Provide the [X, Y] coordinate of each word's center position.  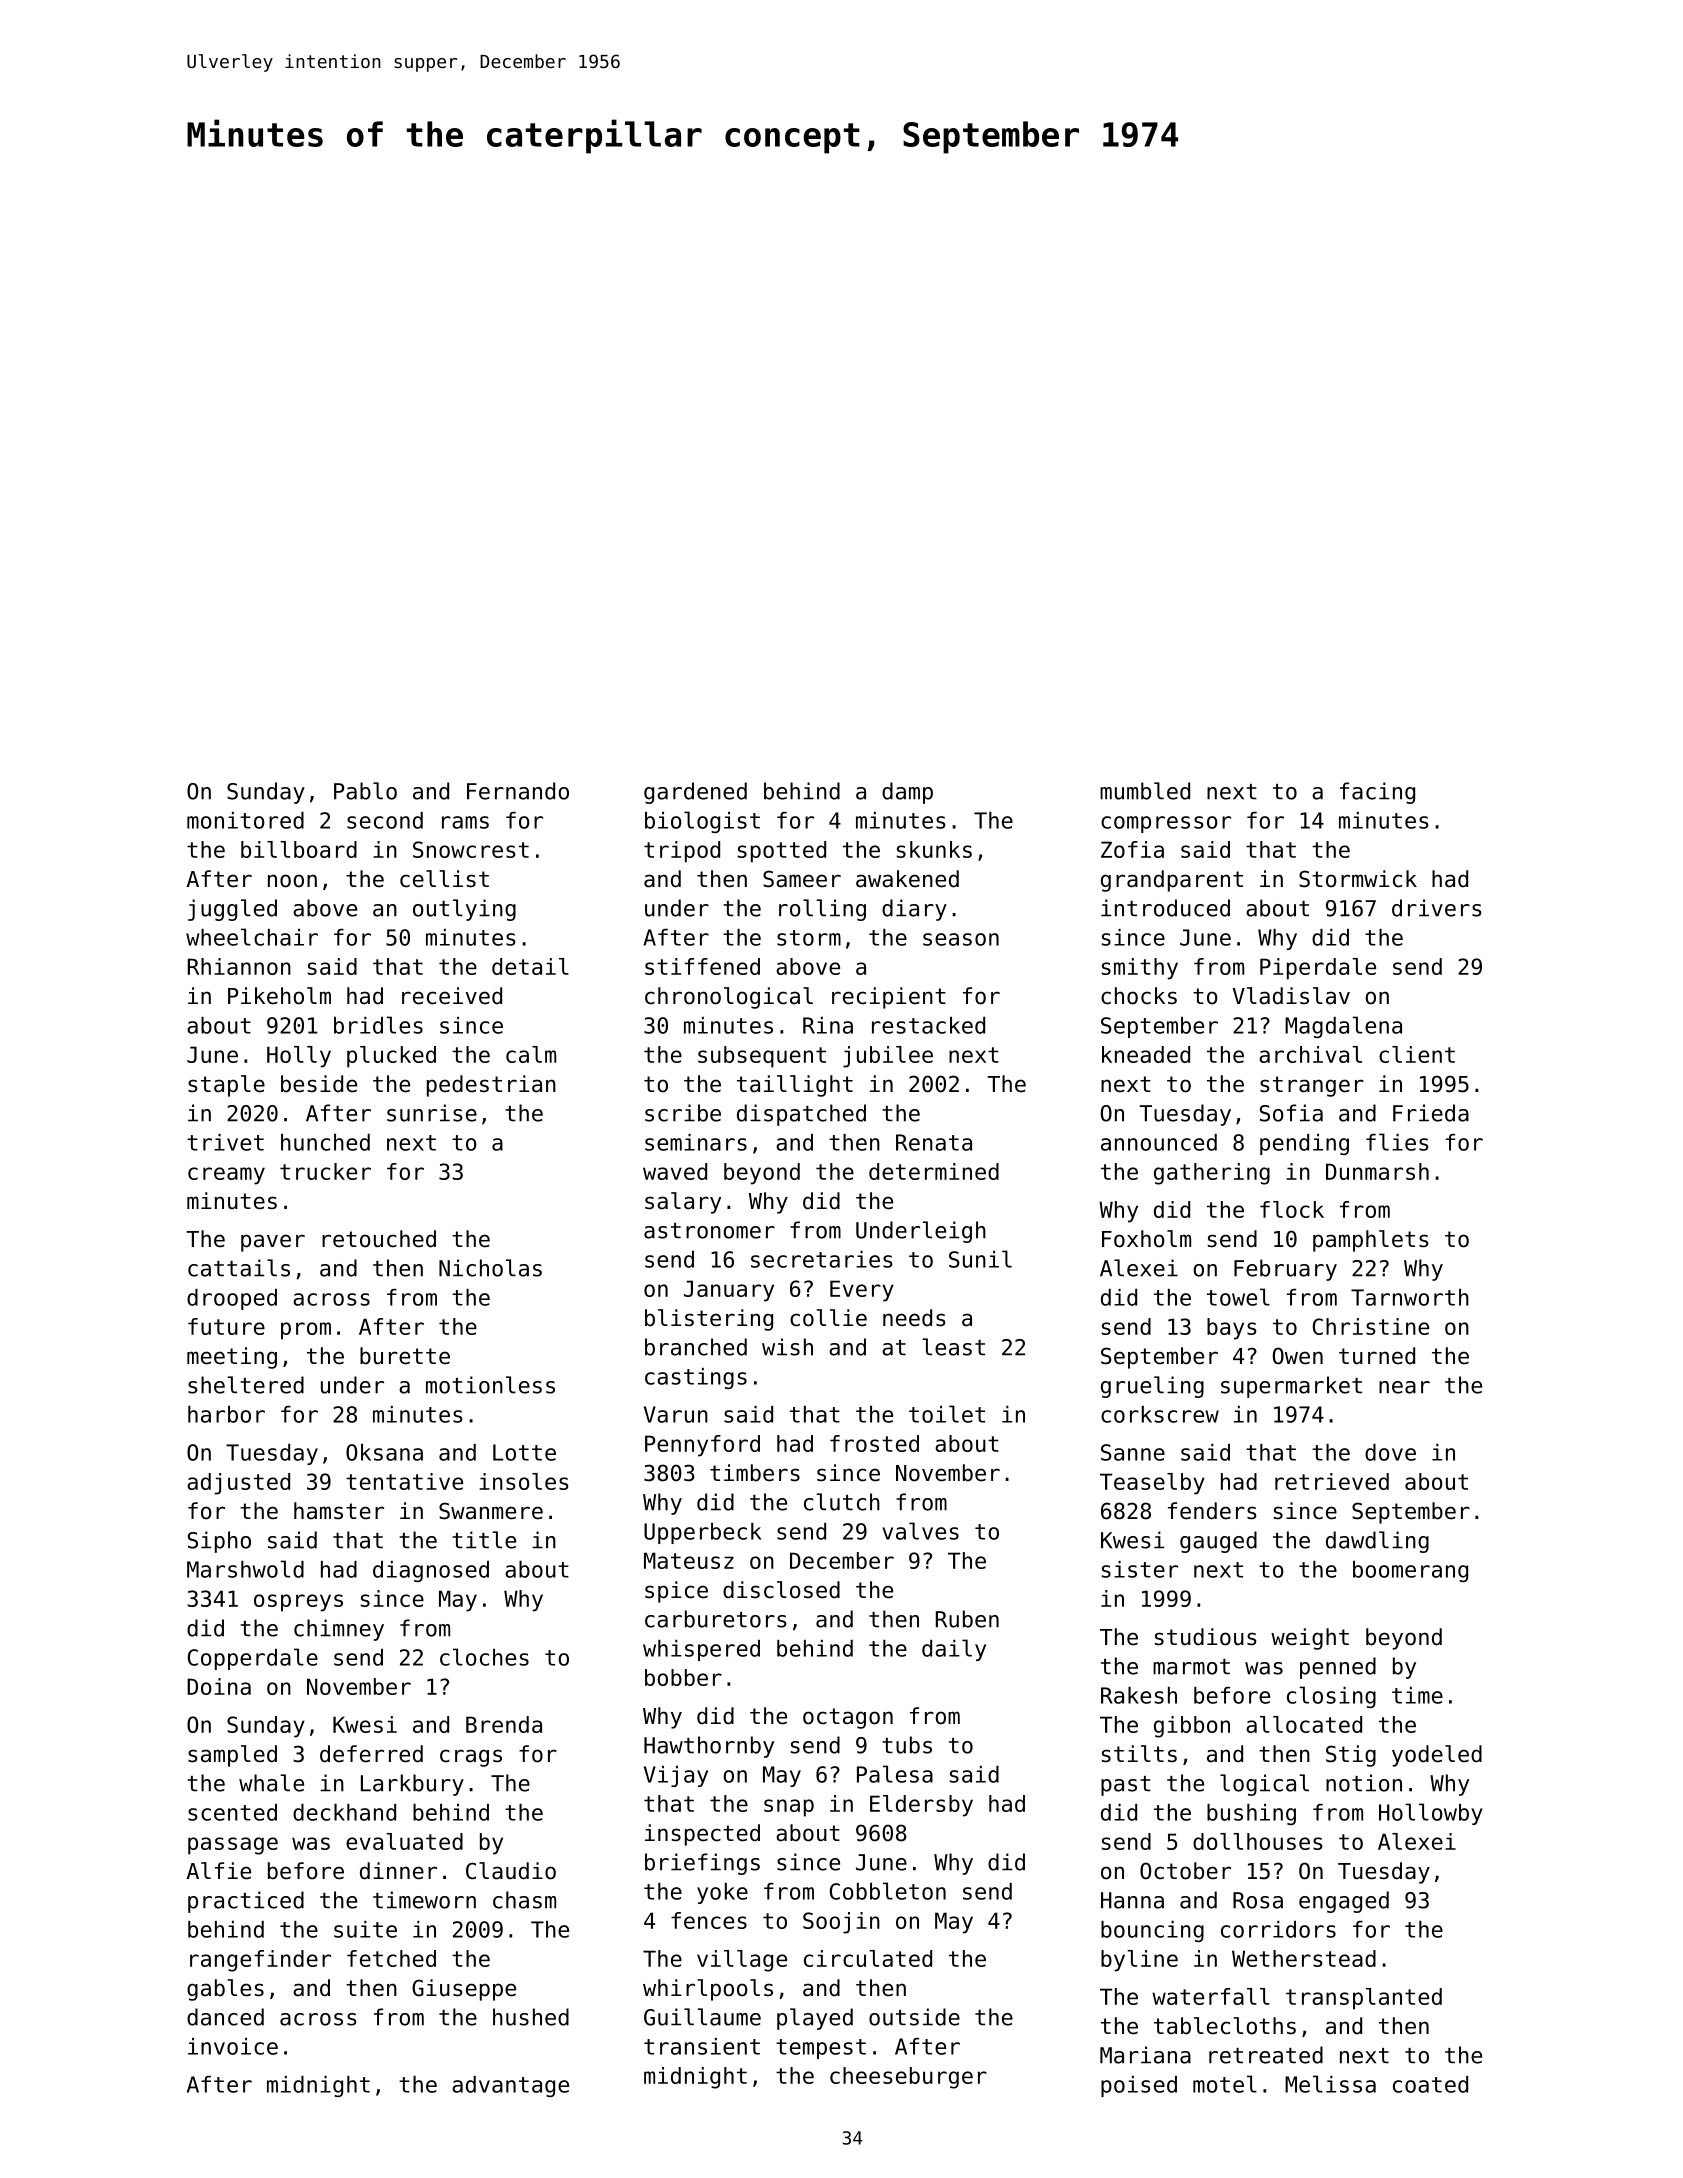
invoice [233, 2046]
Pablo [365, 791]
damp [907, 793]
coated [1430, 2084]
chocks [1139, 996]
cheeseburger [908, 2078]
